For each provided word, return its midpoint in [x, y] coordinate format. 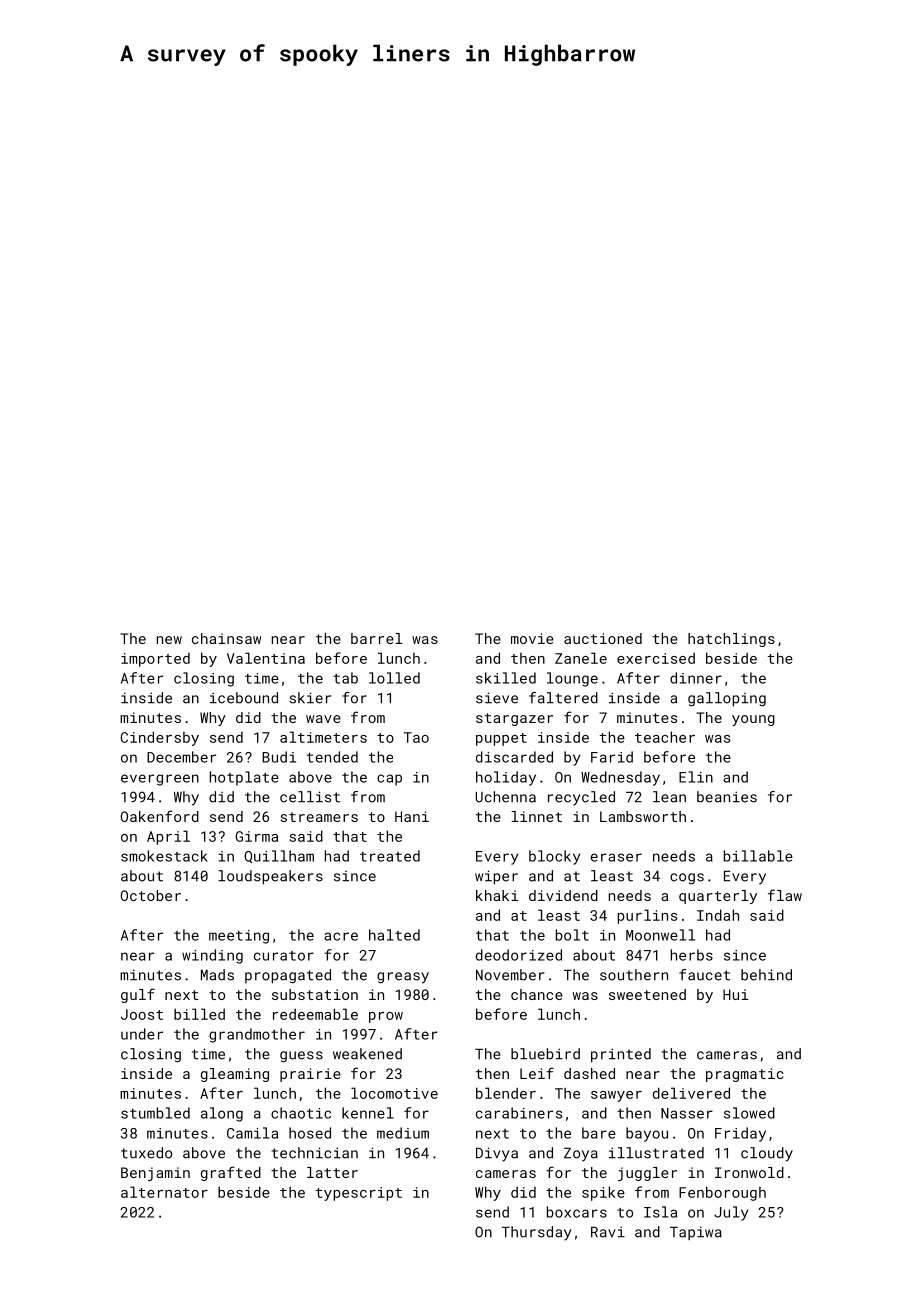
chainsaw [226, 638]
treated [390, 856]
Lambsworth [643, 816]
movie [532, 638]
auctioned [603, 638]
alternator [164, 1192]
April [168, 837]
